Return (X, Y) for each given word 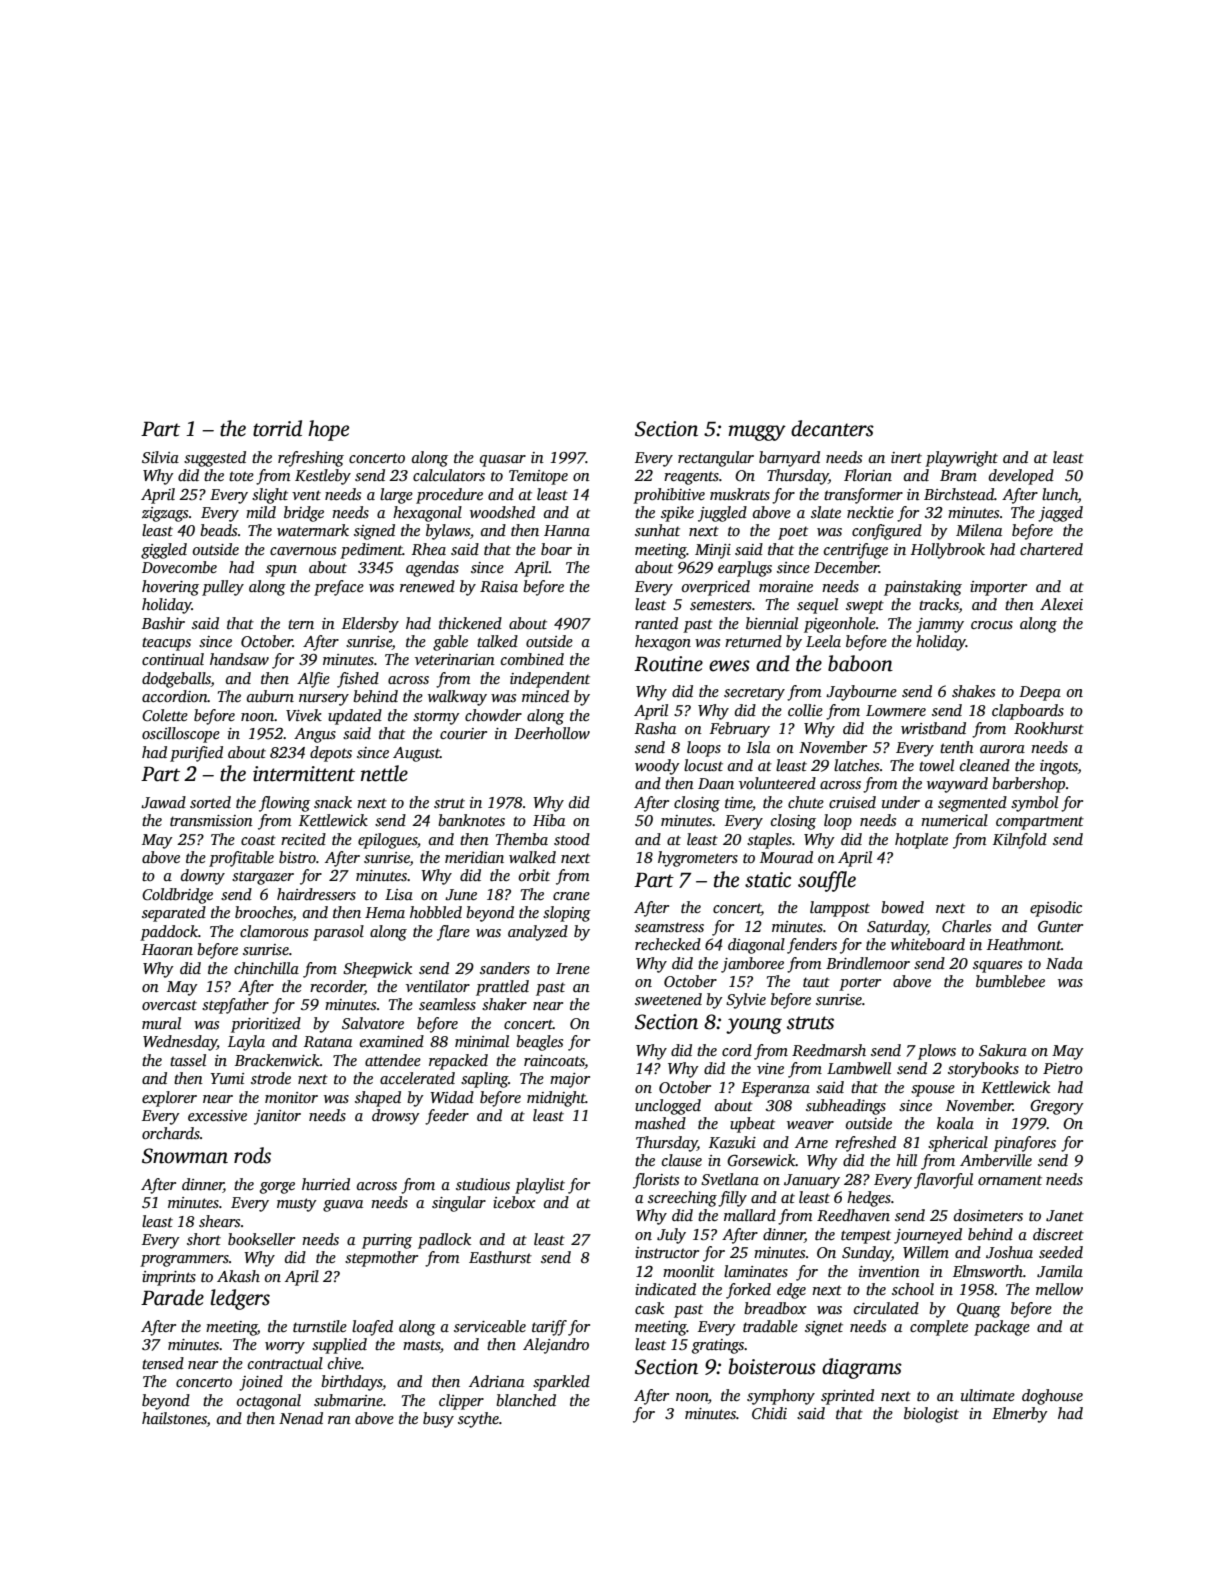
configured (887, 532)
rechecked (668, 944)
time (738, 802)
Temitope (538, 477)
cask (649, 1308)
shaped (378, 1099)
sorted (210, 802)
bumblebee (1010, 981)
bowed (902, 907)
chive (344, 1363)
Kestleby (323, 477)
